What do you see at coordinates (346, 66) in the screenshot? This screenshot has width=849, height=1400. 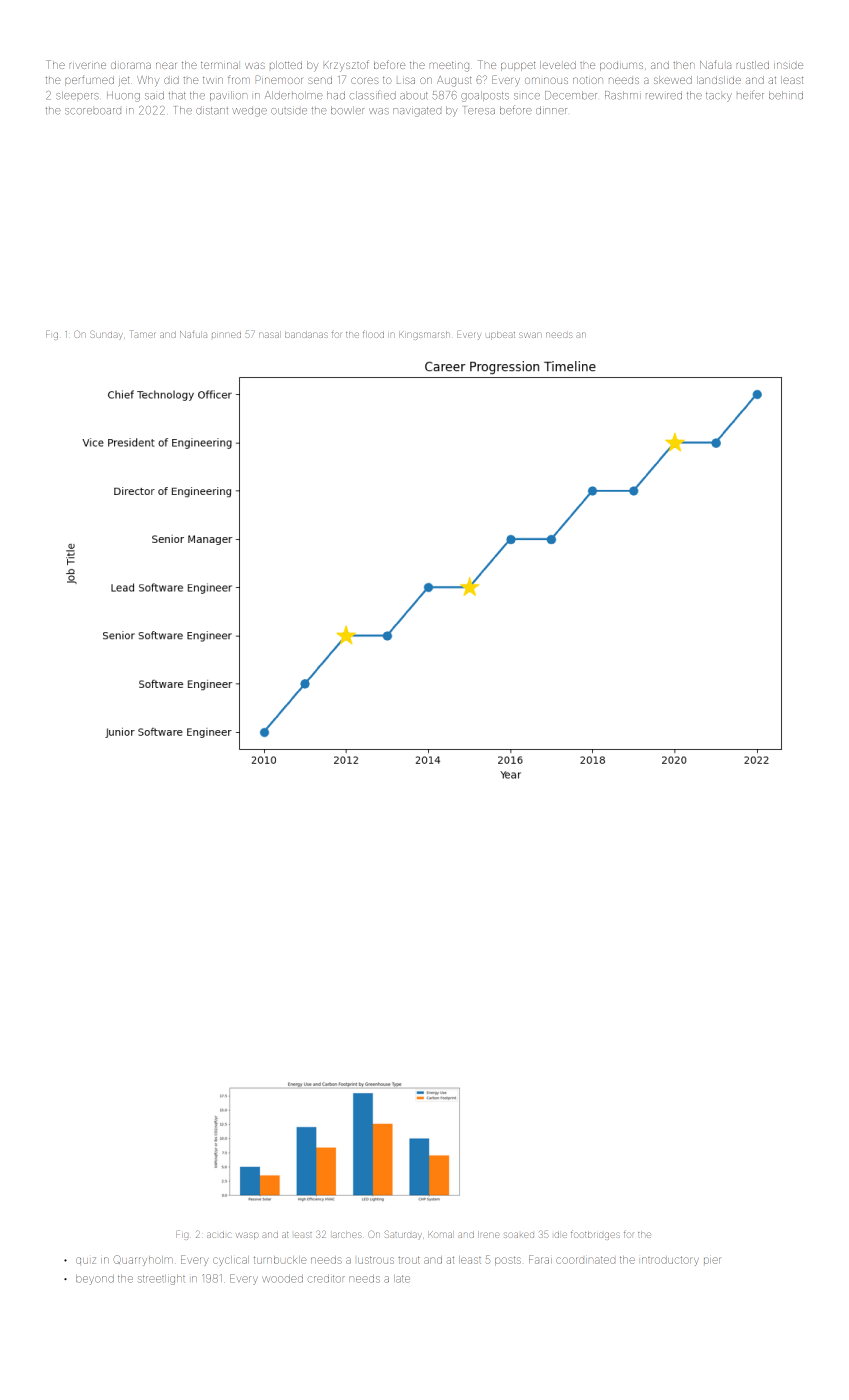 I see `Krzysztof` at bounding box center [346, 66].
